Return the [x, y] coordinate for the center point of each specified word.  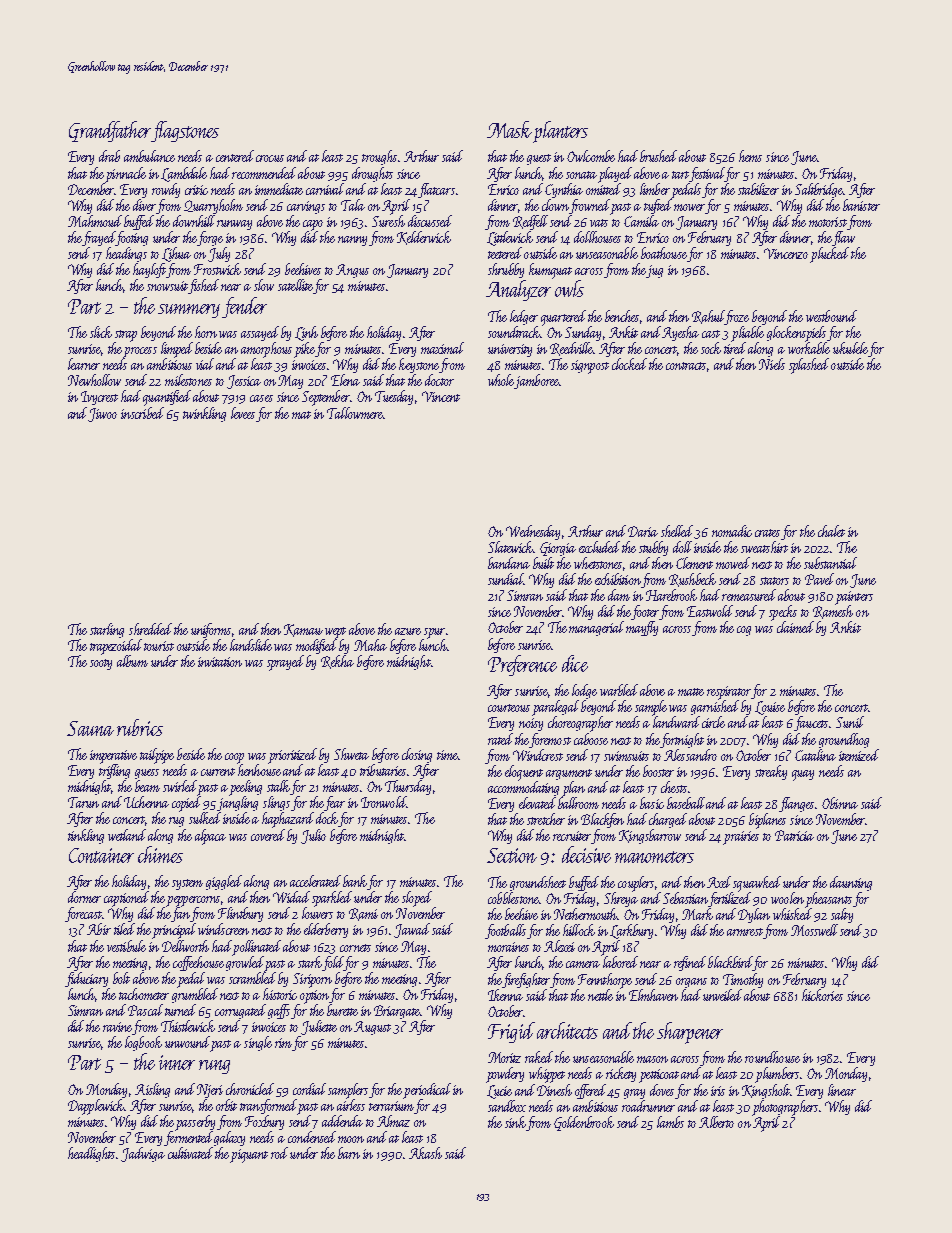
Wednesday [533, 532]
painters [854, 598]
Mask [509, 129]
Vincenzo [786, 253]
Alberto [716, 1122]
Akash [425, 1153]
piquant [249, 1156]
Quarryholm [213, 206]
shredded [150, 629]
